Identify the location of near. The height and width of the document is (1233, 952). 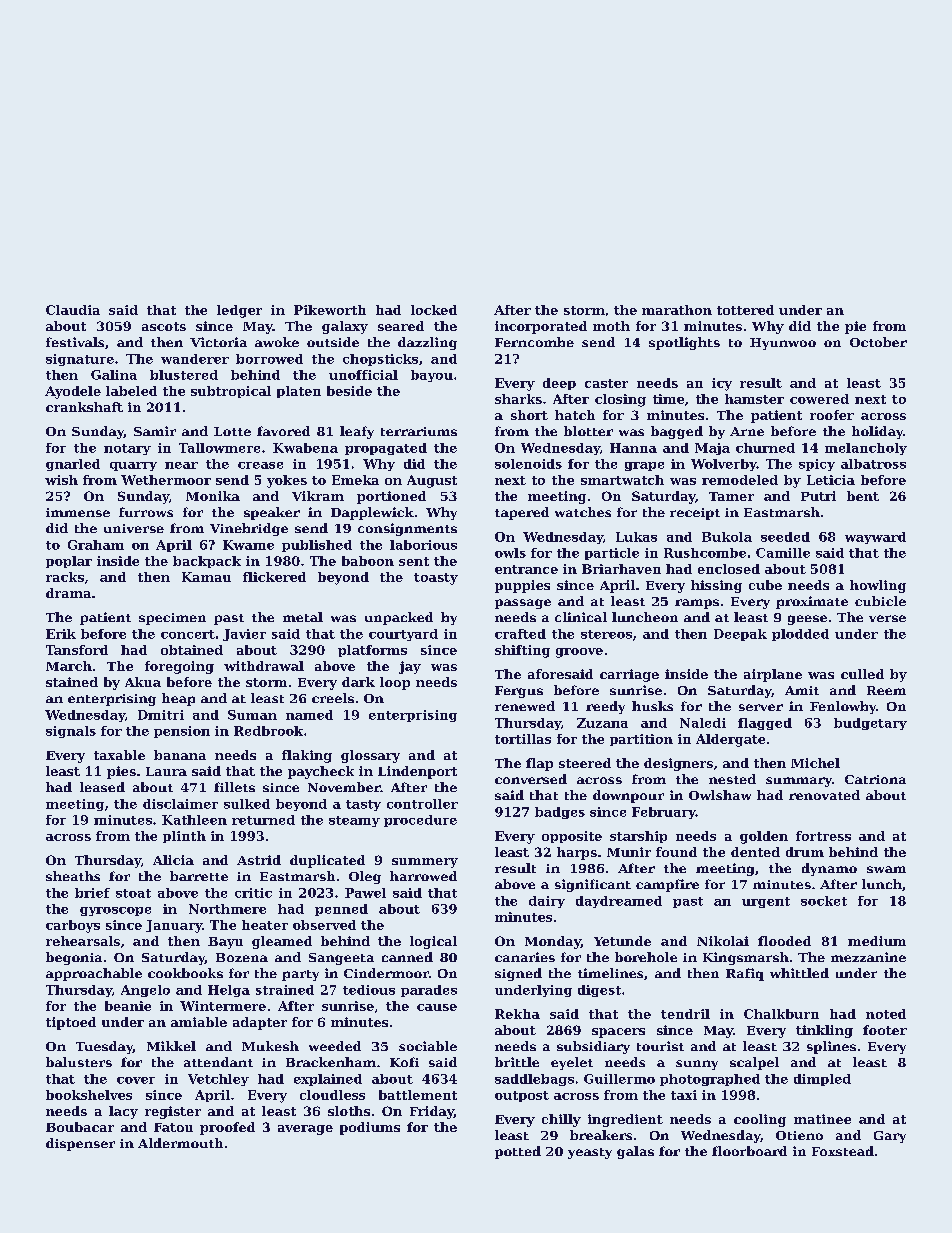
(181, 465).
